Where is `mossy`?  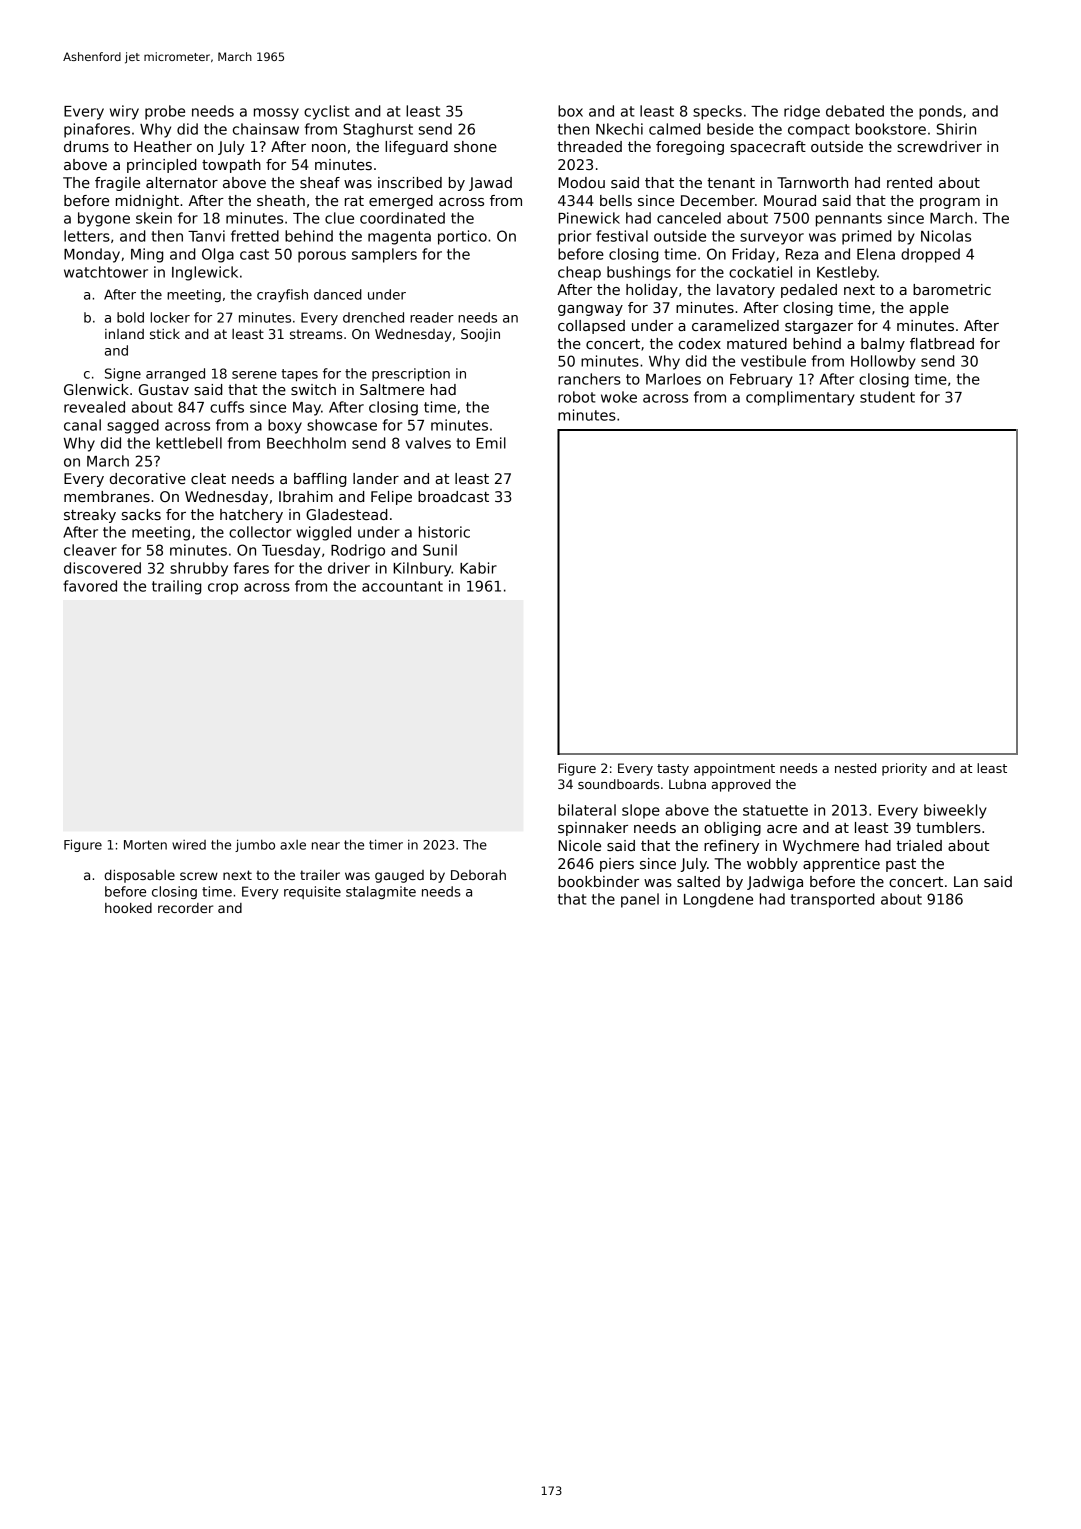 mossy is located at coordinates (276, 114).
